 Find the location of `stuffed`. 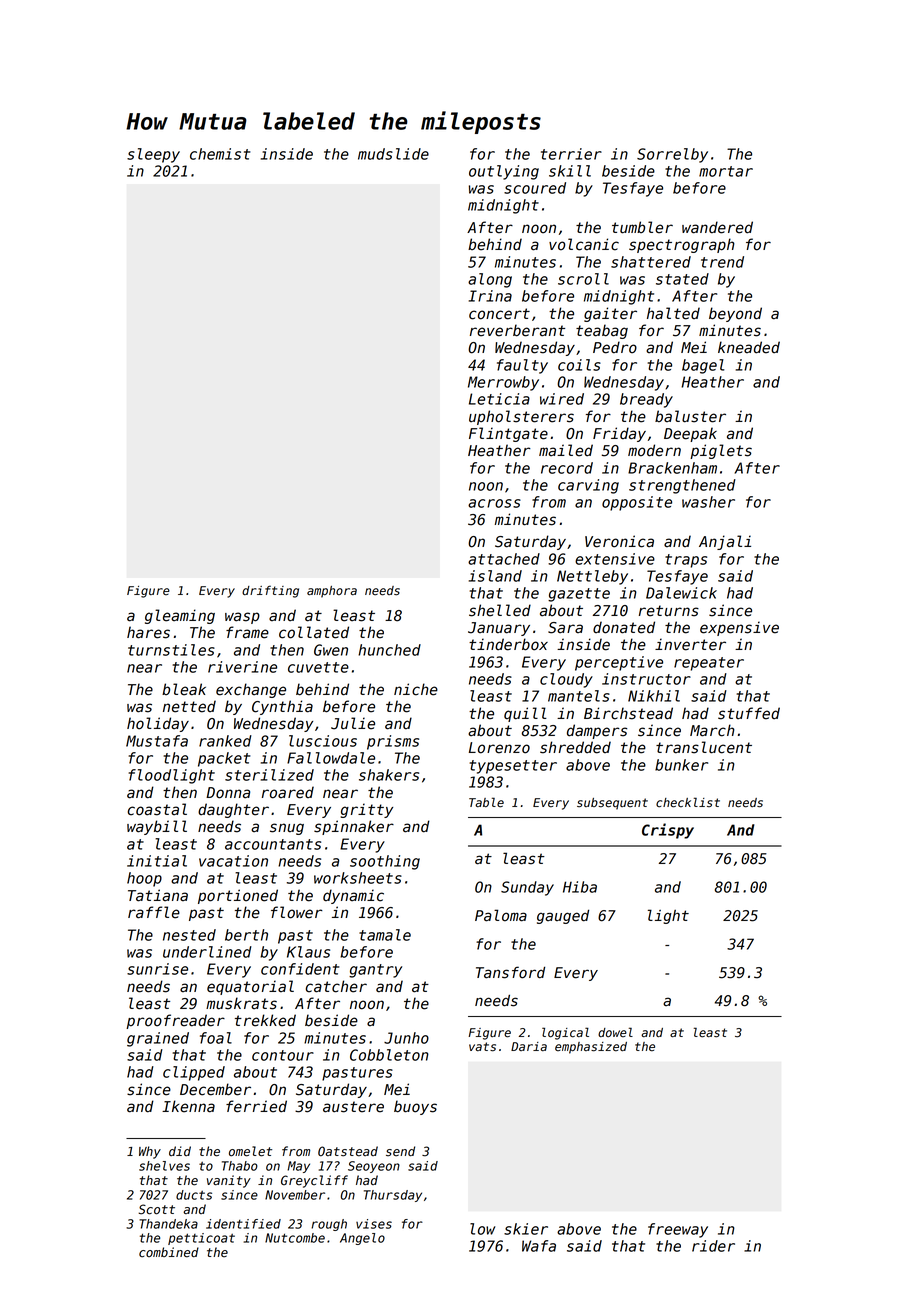

stuffed is located at coordinates (749, 713).
